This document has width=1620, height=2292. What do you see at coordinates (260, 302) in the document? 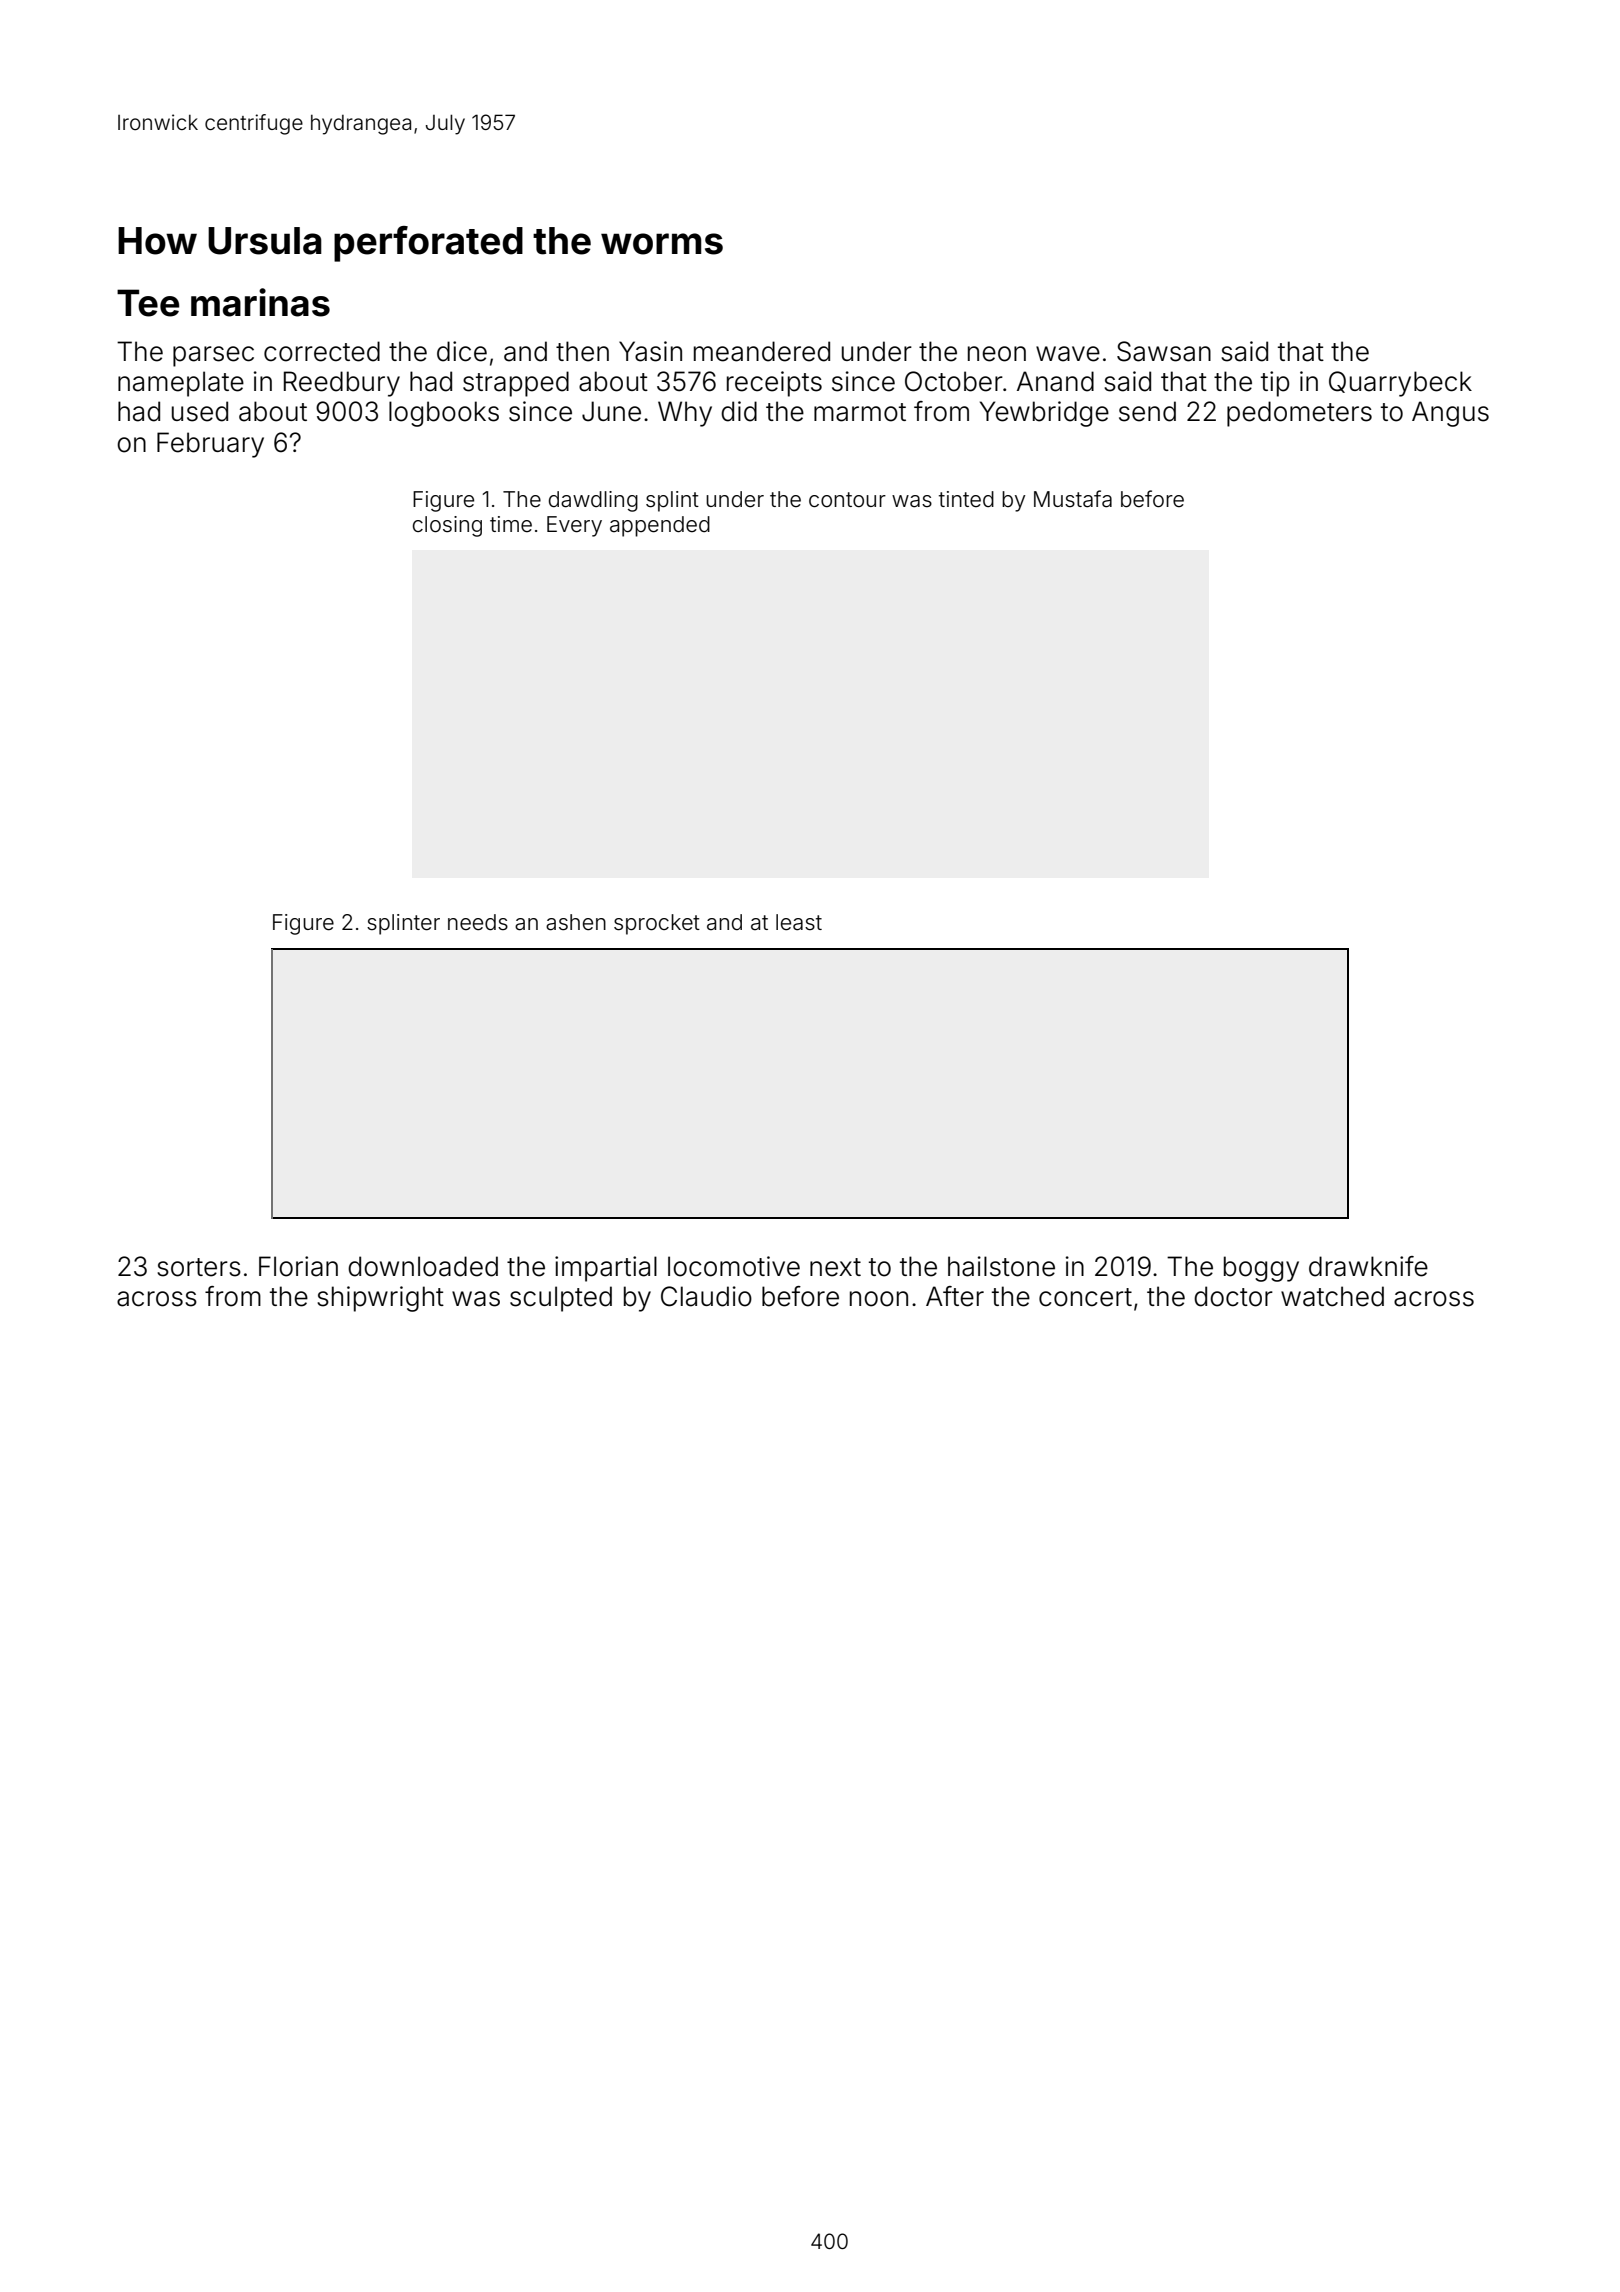
I see `marinas` at bounding box center [260, 302].
